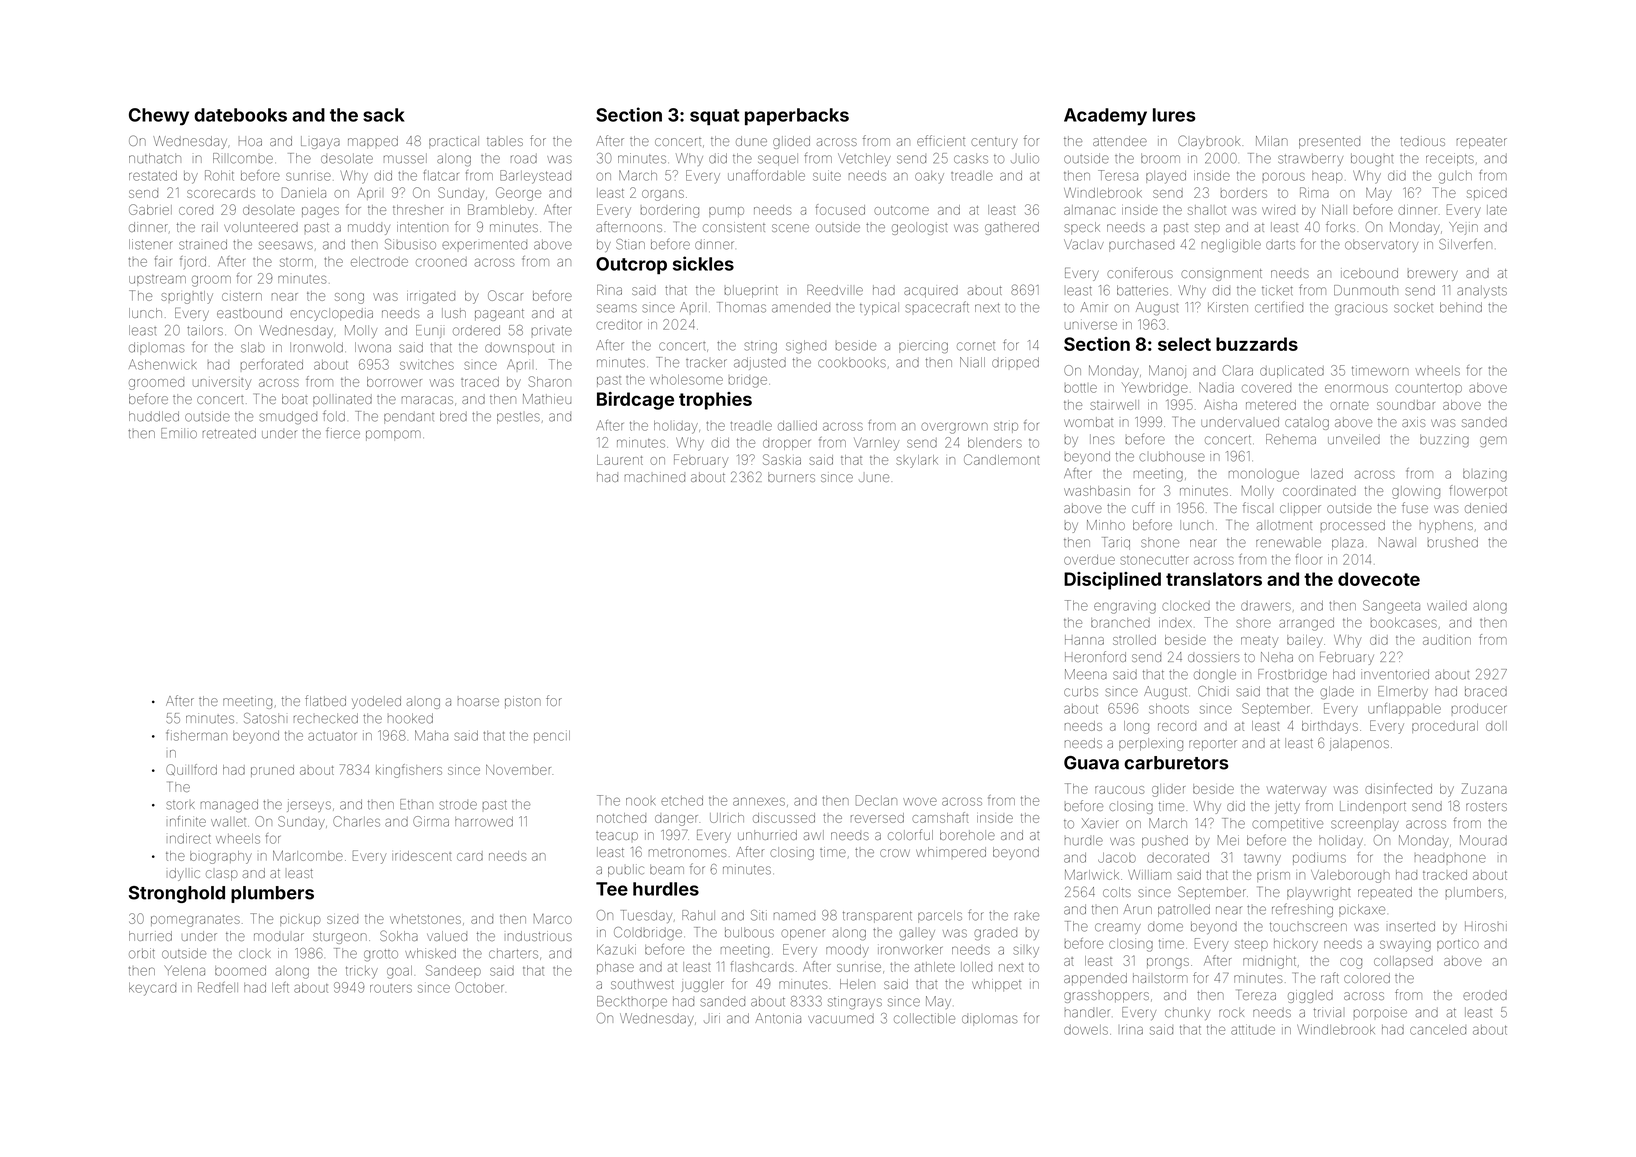  What do you see at coordinates (478, 702) in the screenshot?
I see `hoarse` at bounding box center [478, 702].
